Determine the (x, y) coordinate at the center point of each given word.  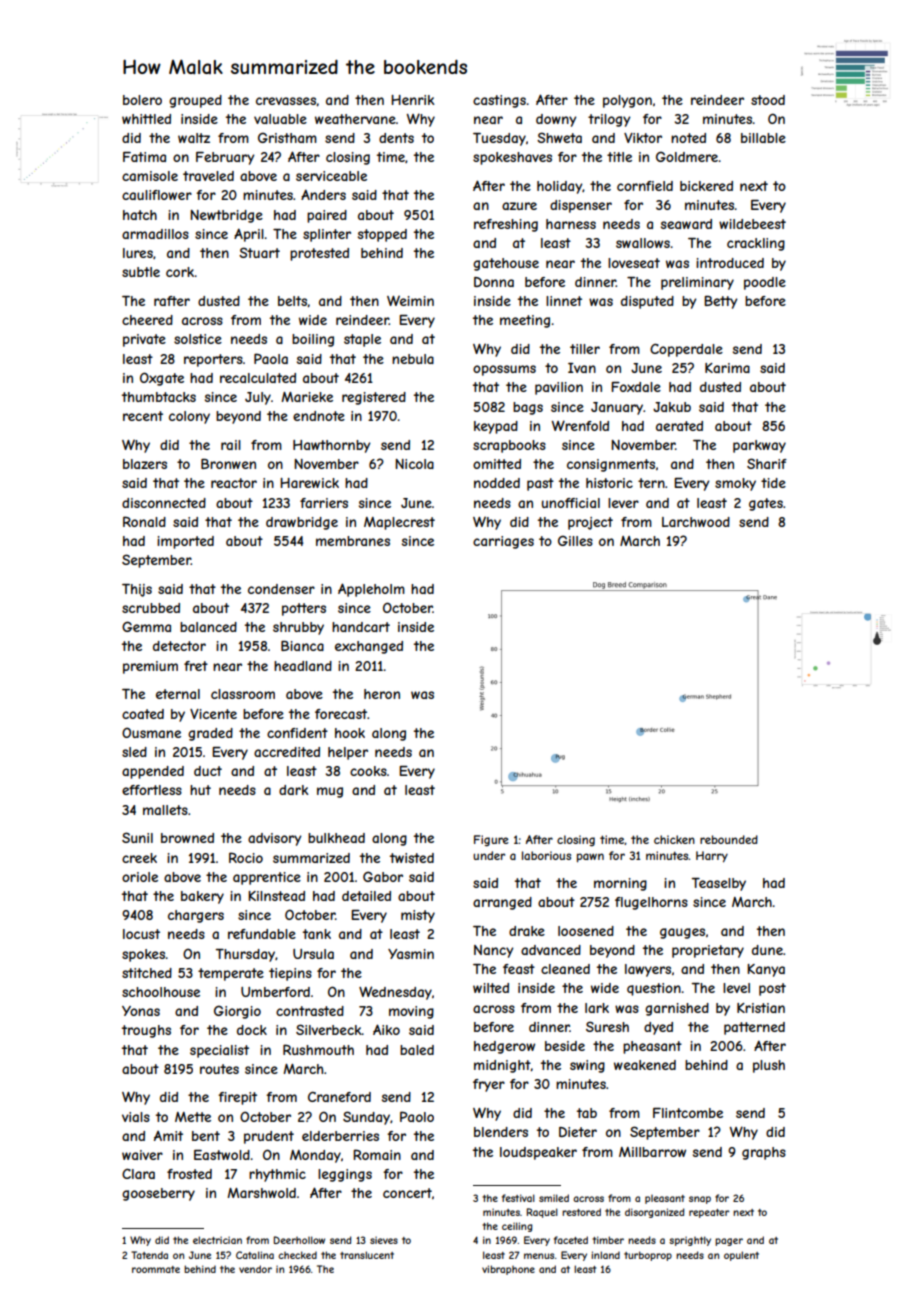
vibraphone (508, 1270)
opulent (741, 1256)
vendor (255, 1269)
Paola (271, 358)
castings (499, 101)
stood (768, 100)
